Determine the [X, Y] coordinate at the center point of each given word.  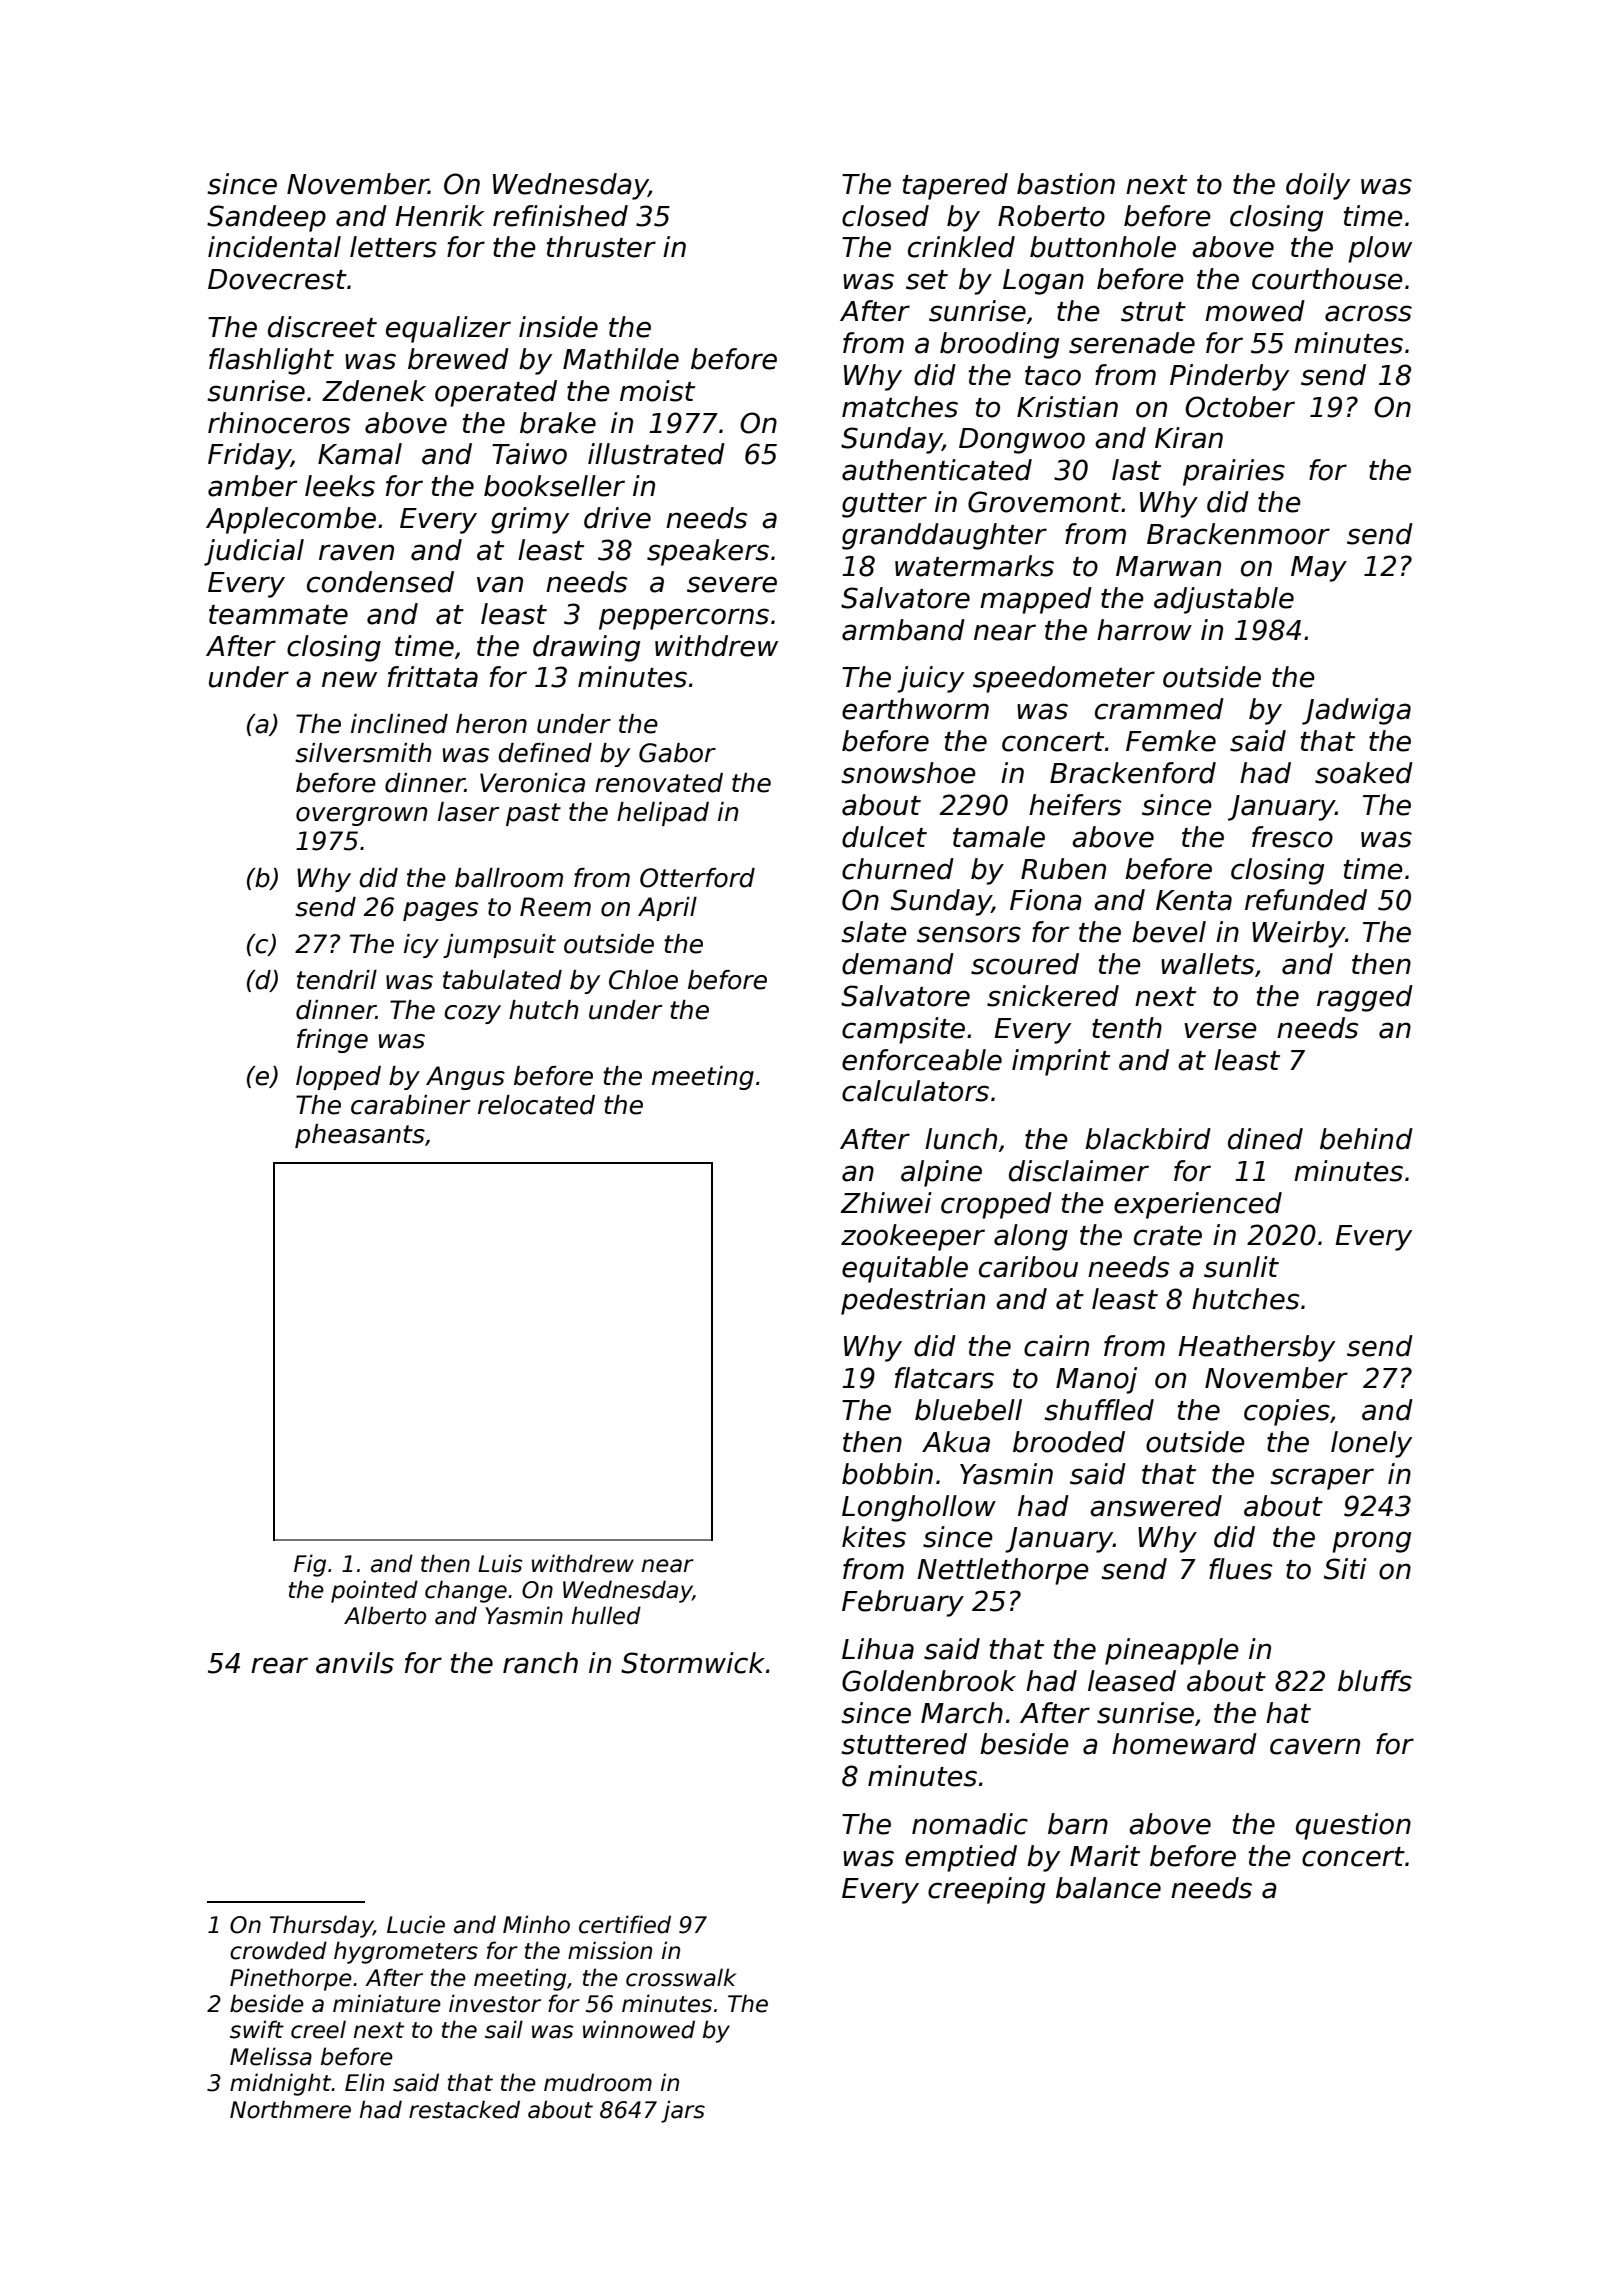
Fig [310, 1565]
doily [1318, 186]
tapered [955, 186]
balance [1108, 1888]
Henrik [439, 216]
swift [257, 2029]
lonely [1371, 1444]
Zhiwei [886, 1203]
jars [683, 2111]
